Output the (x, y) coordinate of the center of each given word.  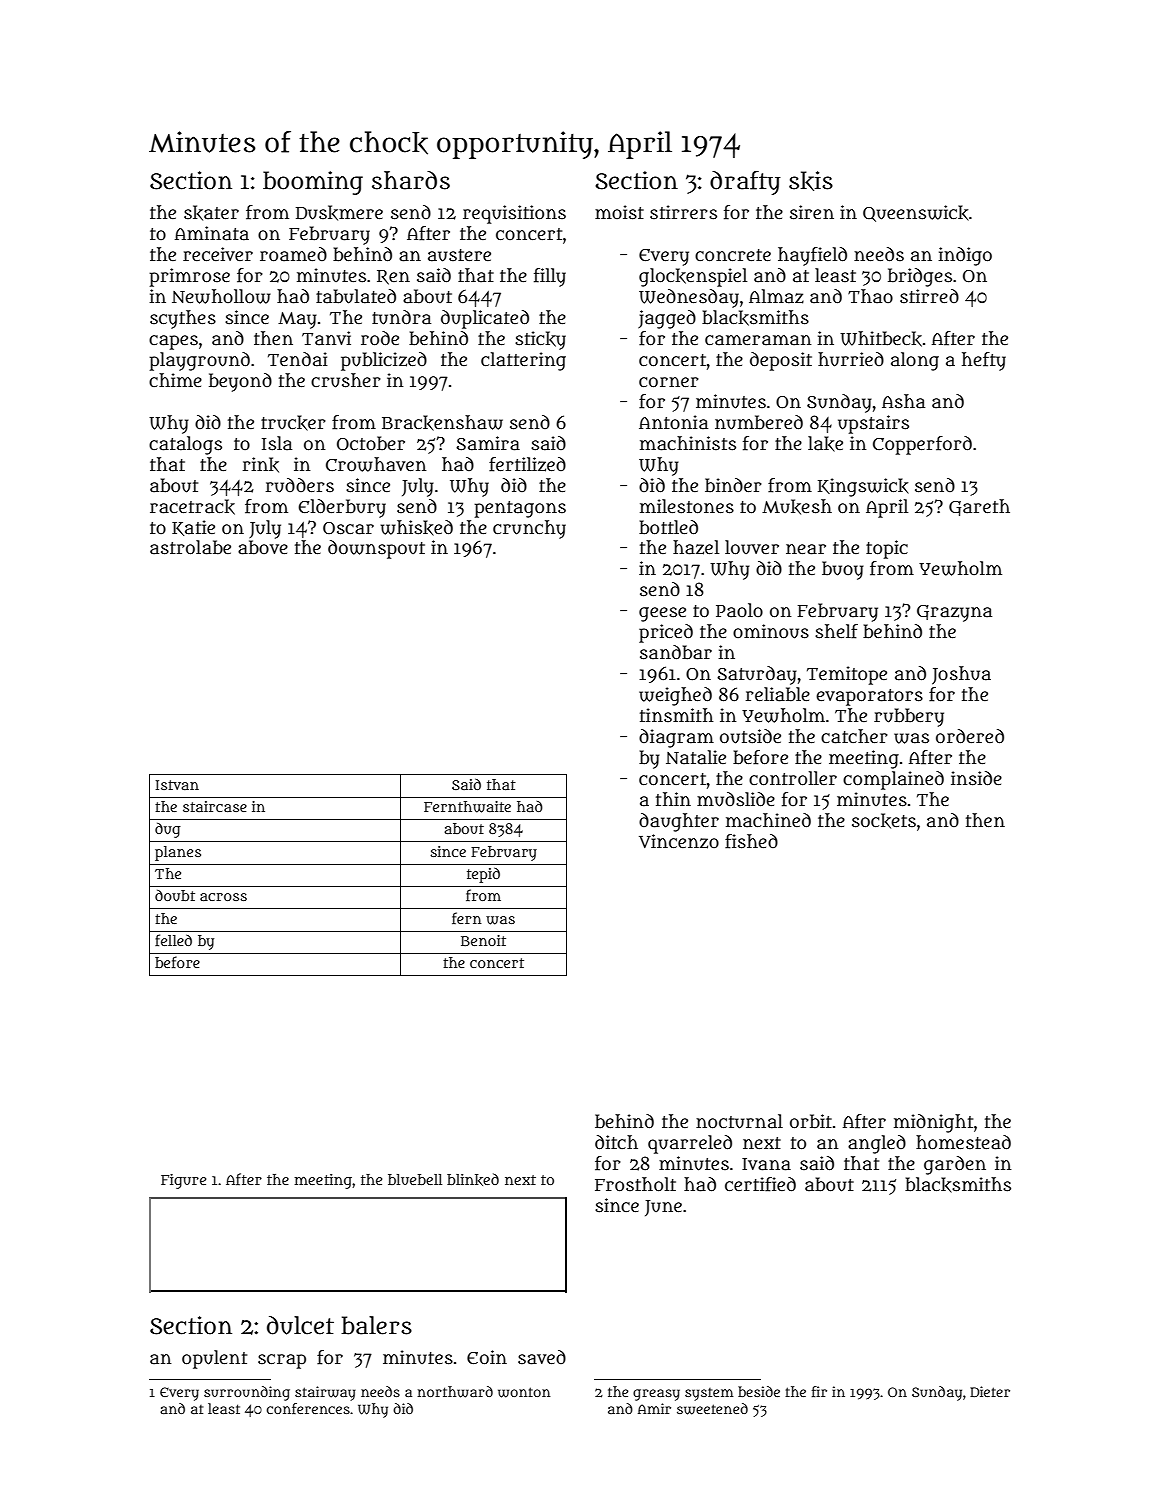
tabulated (356, 296)
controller (793, 778)
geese (662, 614)
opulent (214, 1359)
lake (825, 444)
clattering (523, 361)
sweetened (712, 1409)
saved (542, 1357)
